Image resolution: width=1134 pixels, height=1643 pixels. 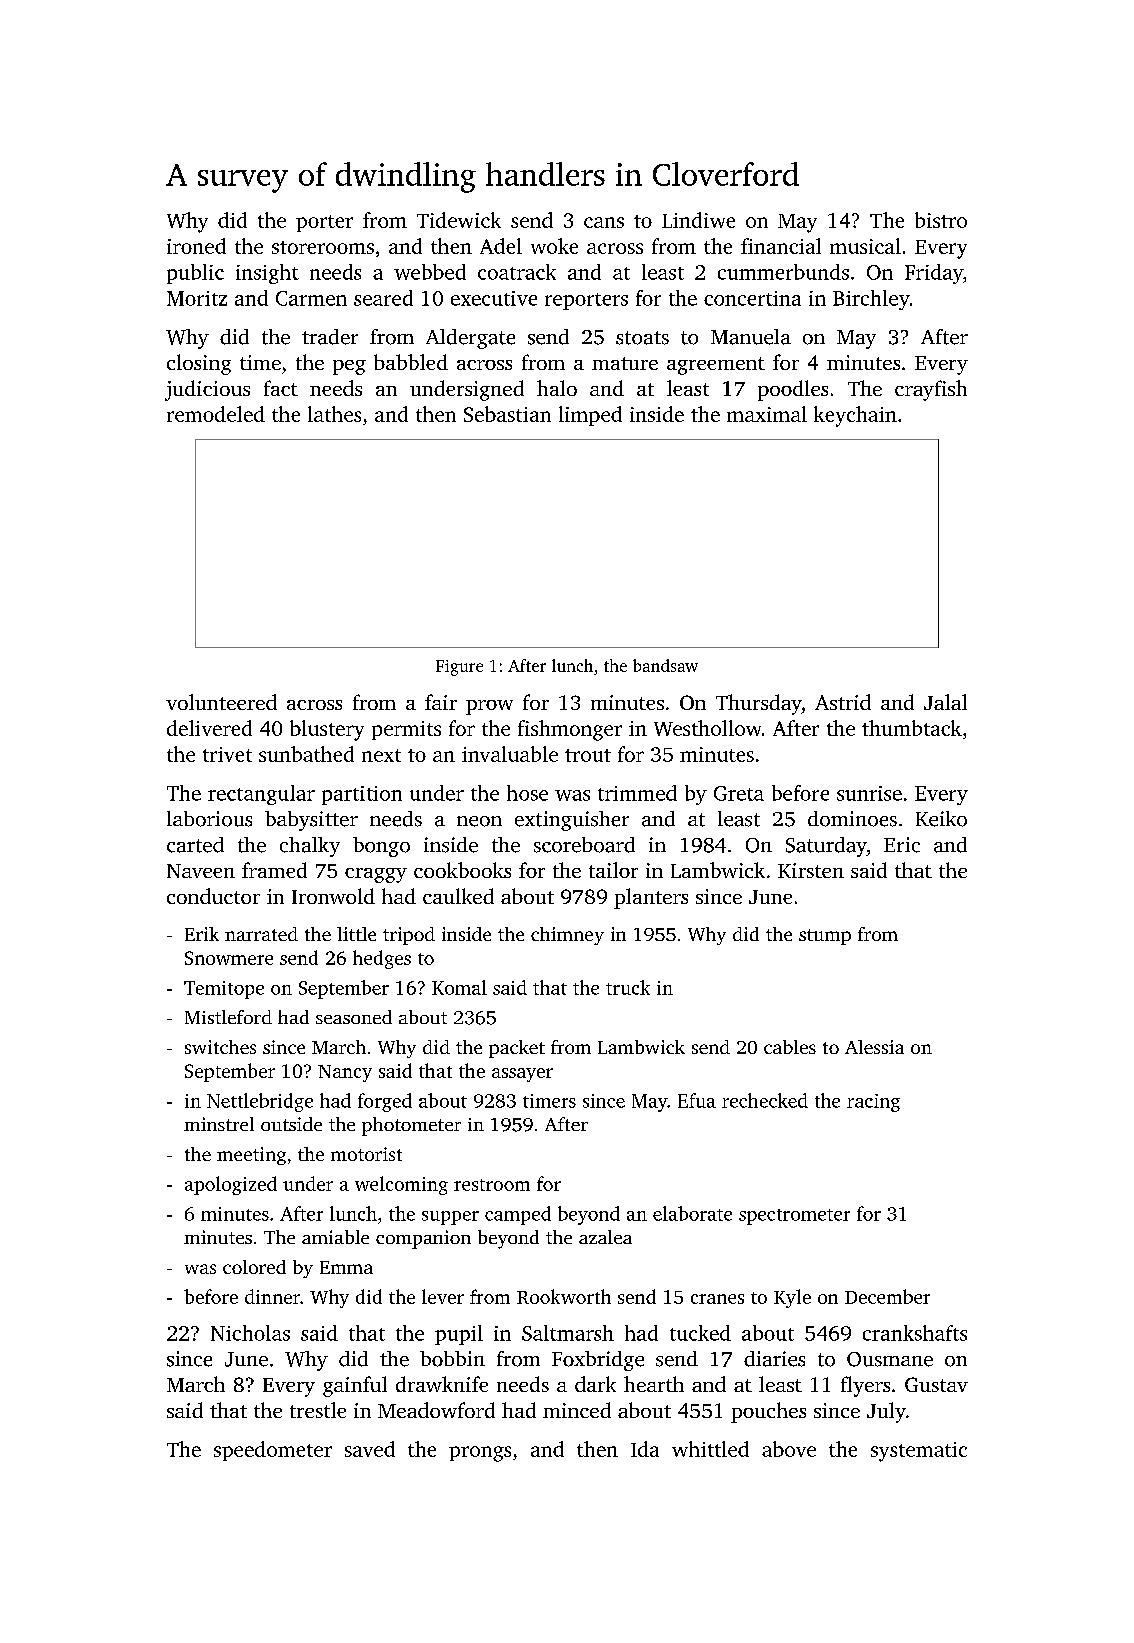 I want to click on sunbathed, so click(x=306, y=754).
